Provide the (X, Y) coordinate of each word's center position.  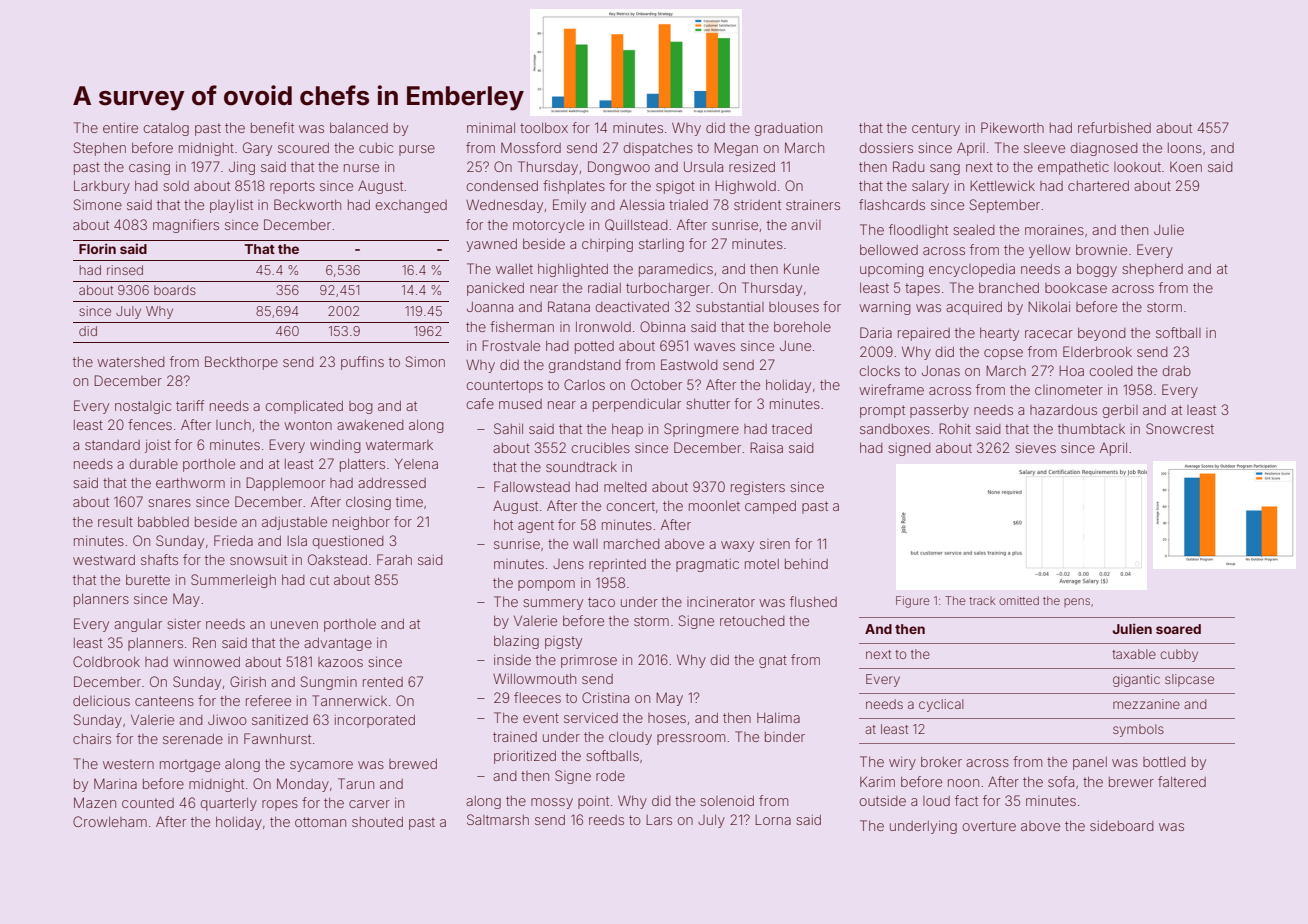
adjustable (294, 523)
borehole (802, 327)
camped (770, 507)
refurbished (1114, 127)
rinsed (125, 270)
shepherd (1152, 270)
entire (120, 128)
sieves (1035, 448)
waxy (737, 546)
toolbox (544, 128)
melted (625, 487)
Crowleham (110, 821)
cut (319, 580)
